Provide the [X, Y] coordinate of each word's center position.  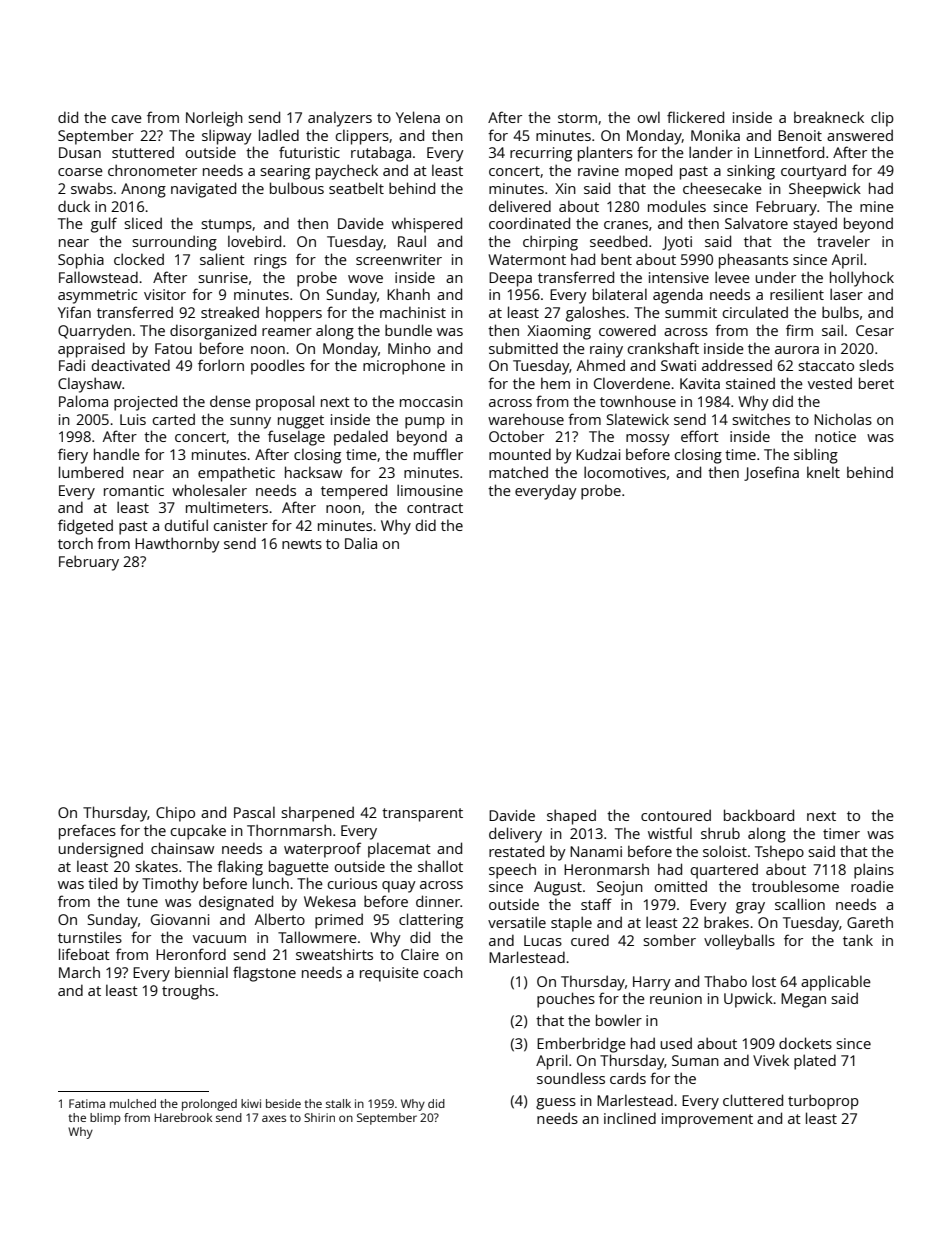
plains [874, 871]
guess [556, 1104]
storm [577, 118]
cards [628, 1078]
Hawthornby [177, 545]
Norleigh [214, 119]
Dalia [361, 543]
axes [274, 1118]
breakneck [829, 117]
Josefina [771, 473]
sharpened [317, 814]
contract [435, 508]
